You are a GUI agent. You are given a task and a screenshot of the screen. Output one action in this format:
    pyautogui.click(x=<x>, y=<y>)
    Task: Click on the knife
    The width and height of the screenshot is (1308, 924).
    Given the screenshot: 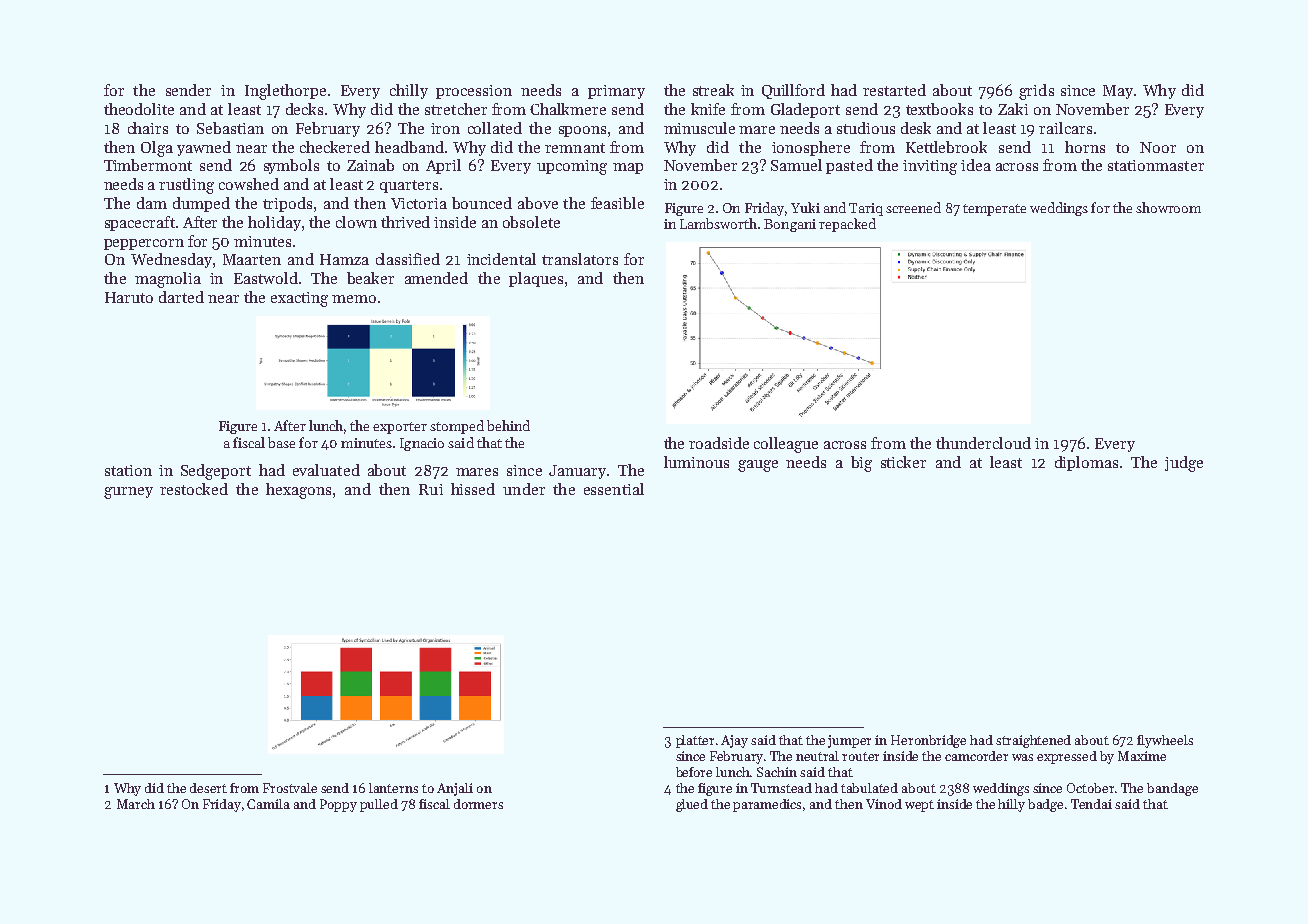 What is the action you would take?
    pyautogui.click(x=708, y=109)
